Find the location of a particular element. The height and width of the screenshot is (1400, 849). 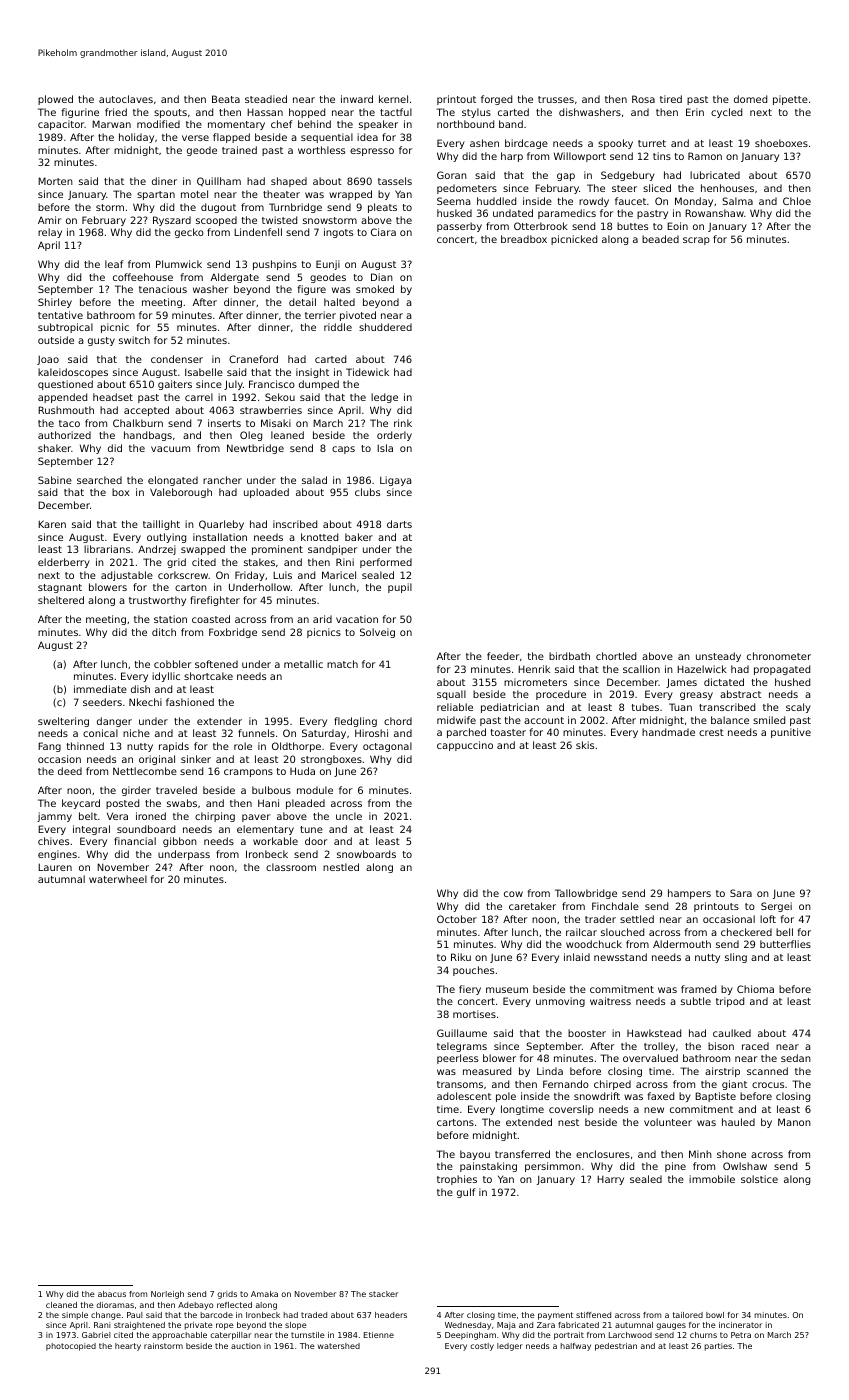

watershed is located at coordinates (339, 1346).
